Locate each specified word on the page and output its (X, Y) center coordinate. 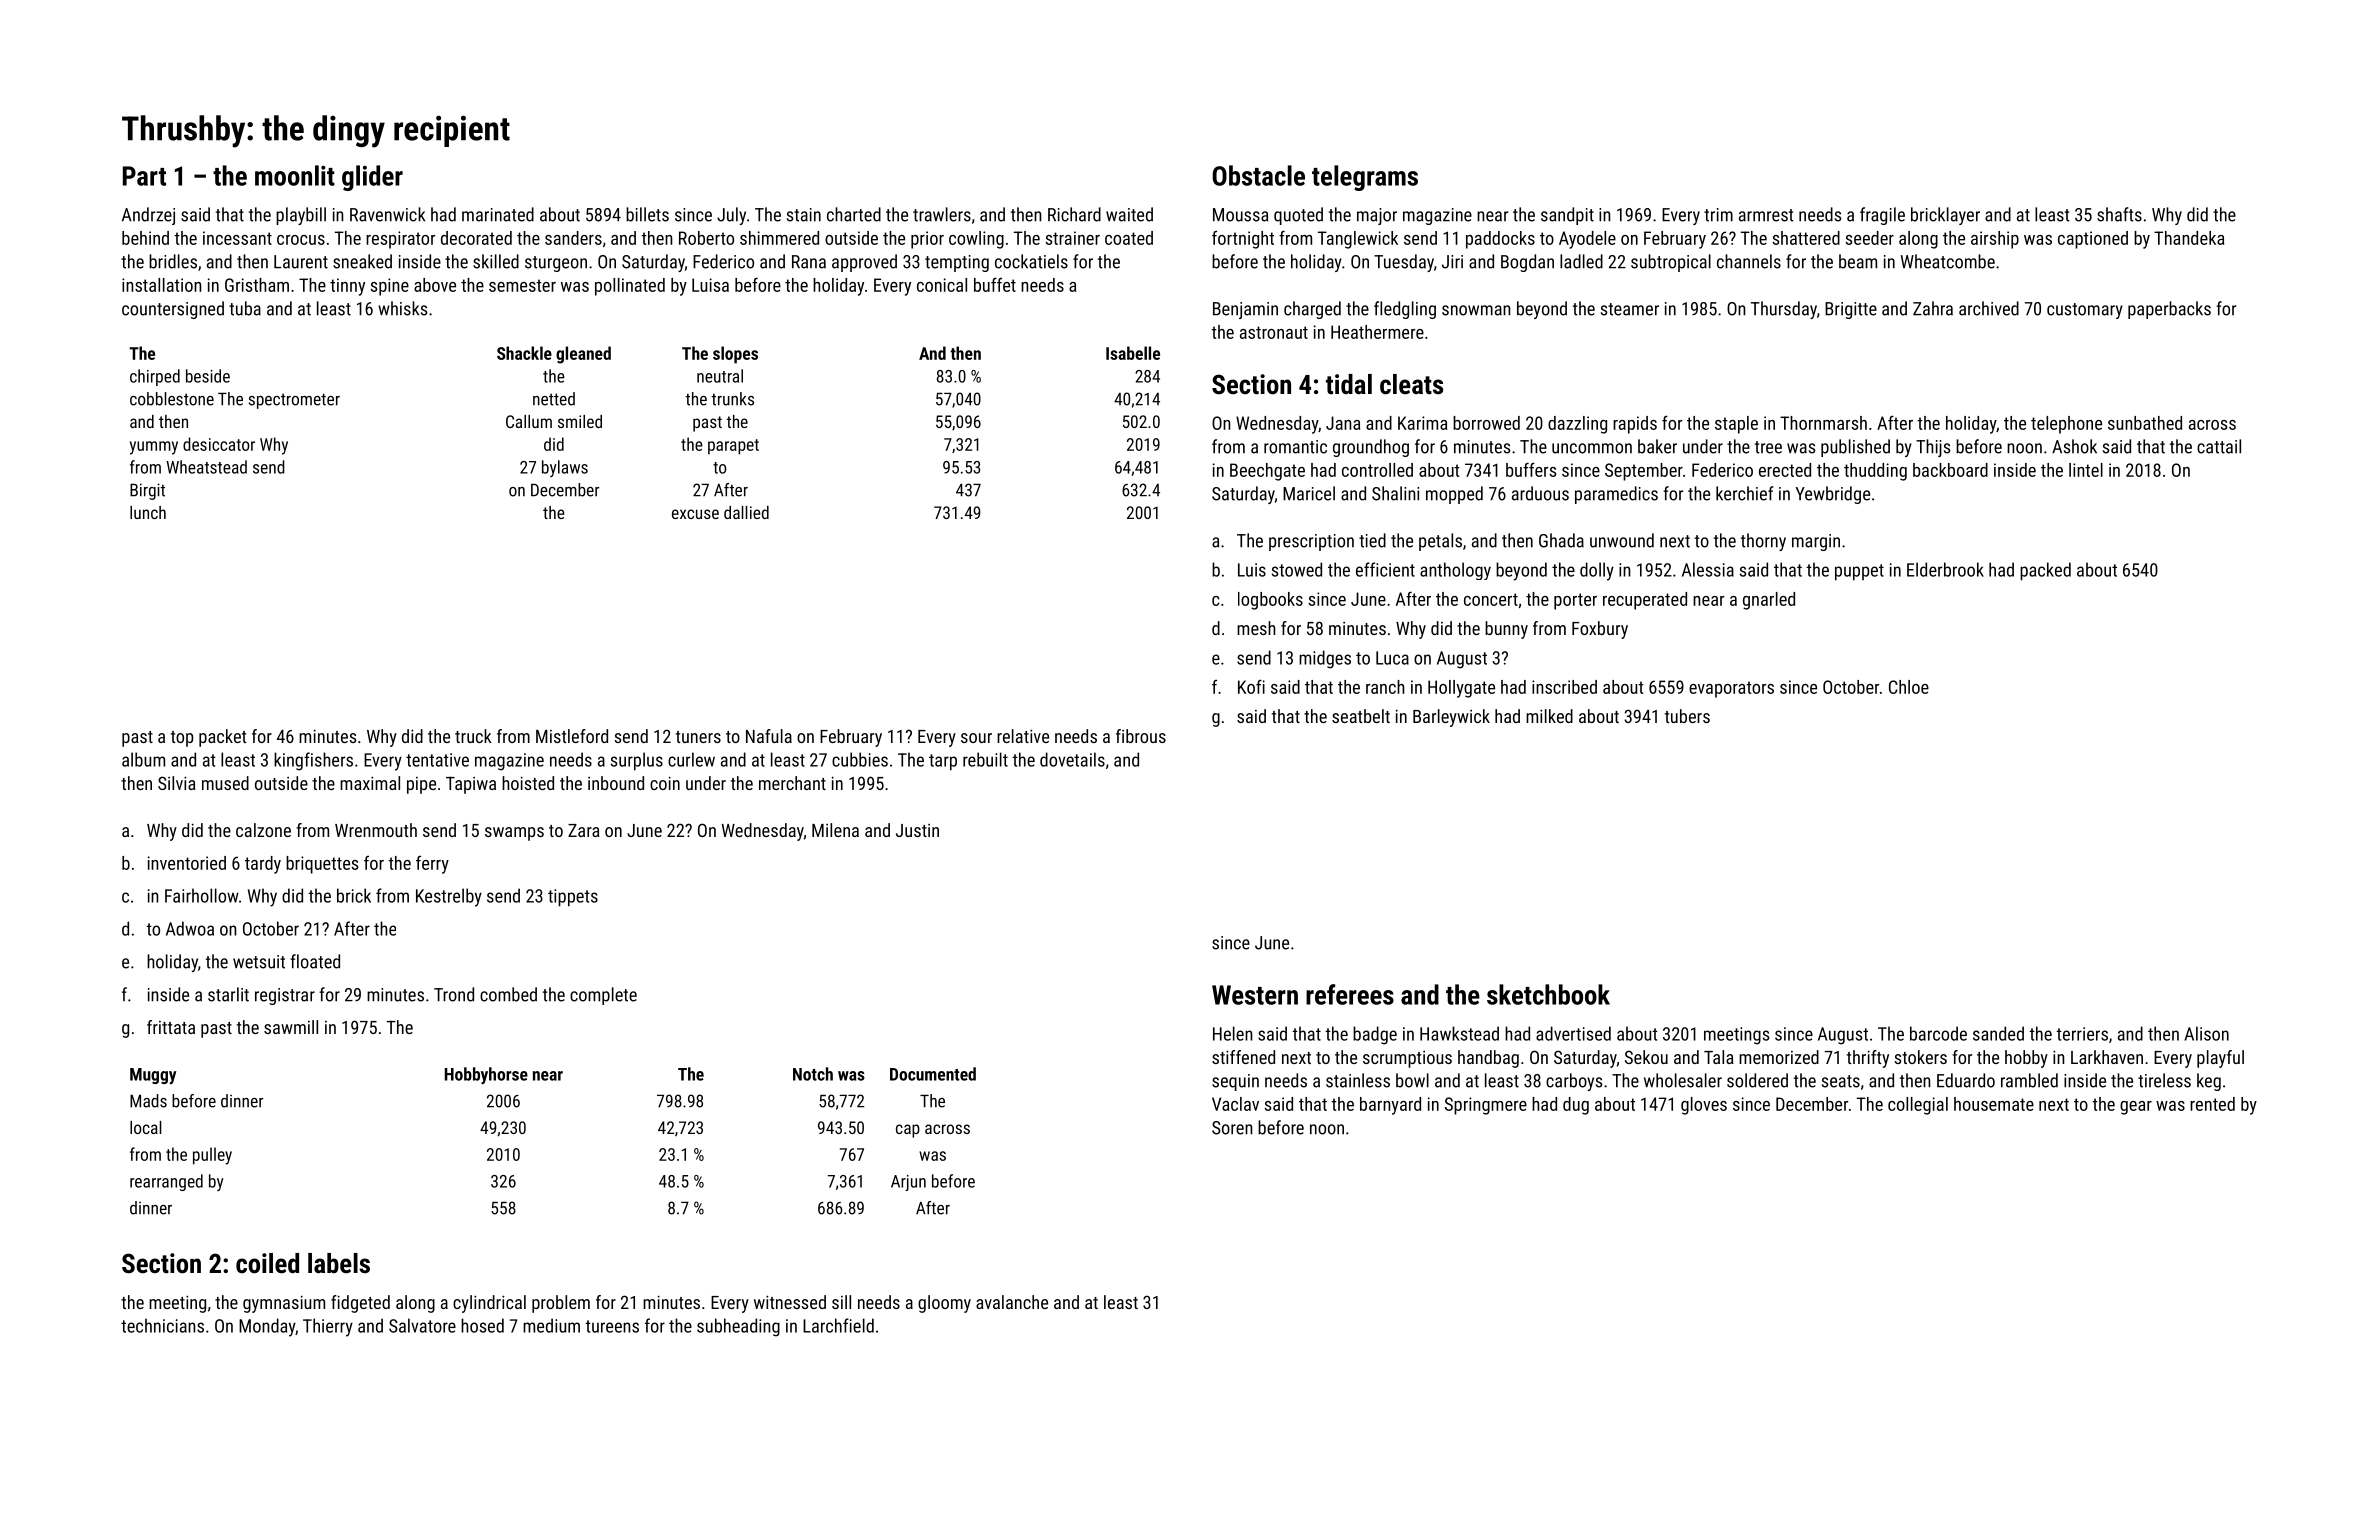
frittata (171, 1027)
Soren (1232, 1128)
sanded (1998, 1033)
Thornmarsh (1823, 423)
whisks (403, 308)
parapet (733, 447)
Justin (917, 830)
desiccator (219, 444)
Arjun (908, 1183)
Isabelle (1133, 353)
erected (1785, 470)
